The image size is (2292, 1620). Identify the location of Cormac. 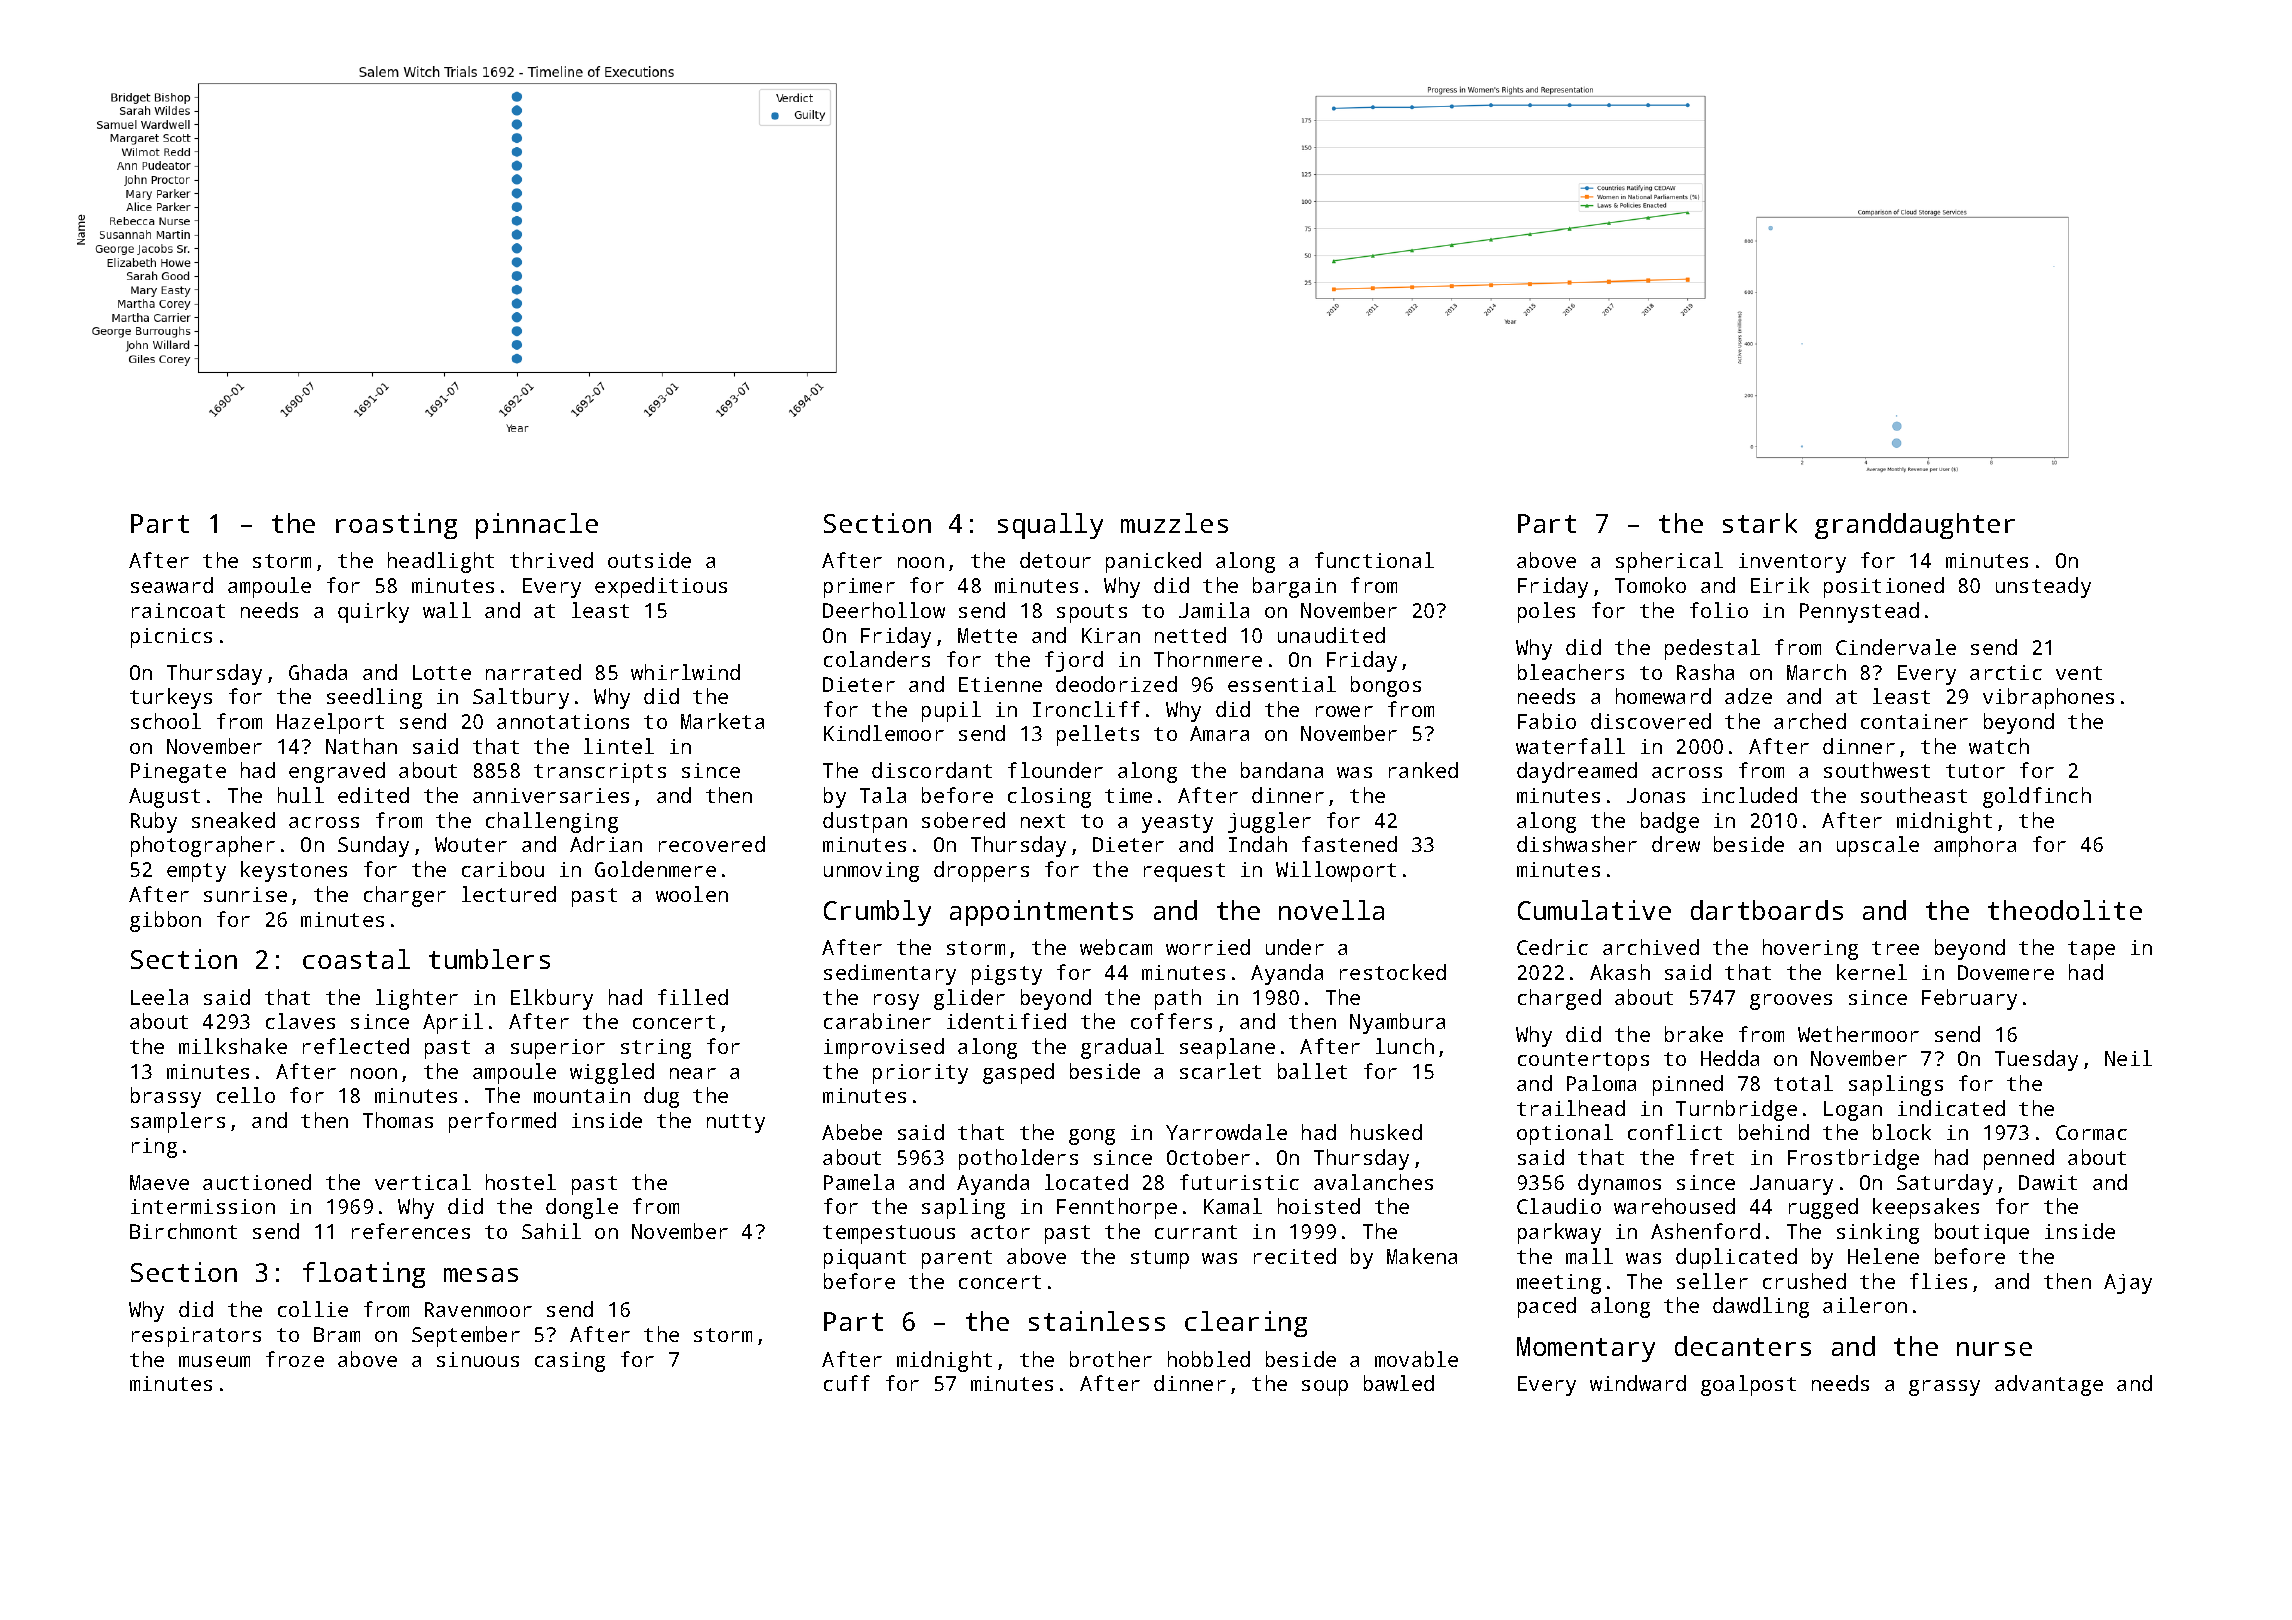
(2091, 1132).
